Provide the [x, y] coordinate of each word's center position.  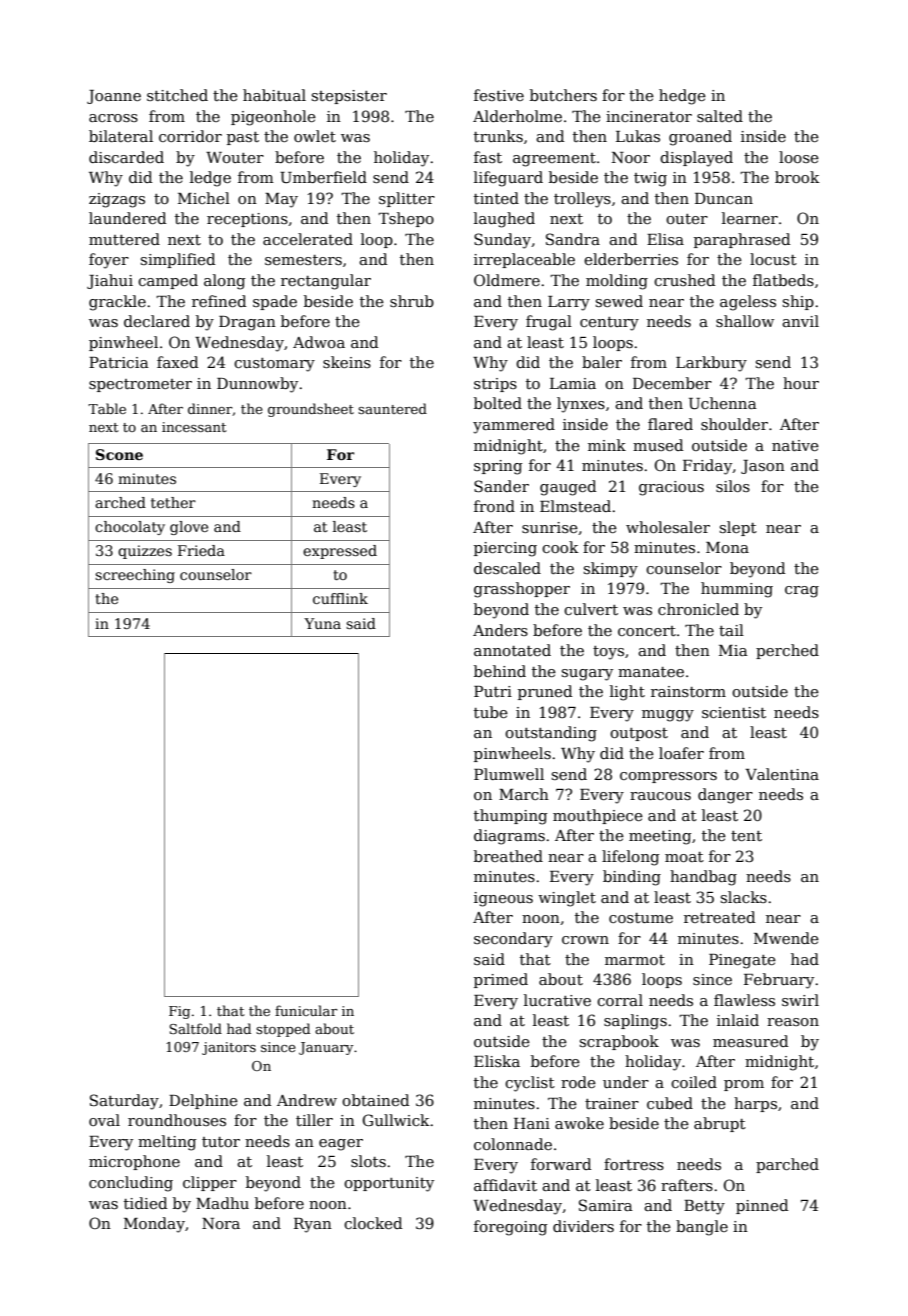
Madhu [222, 1203]
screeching [135, 576]
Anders [500, 630]
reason [793, 1022]
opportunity [389, 1184]
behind [500, 671]
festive [499, 95]
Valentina [782, 774]
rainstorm [688, 691]
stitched [177, 95]
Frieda [201, 550]
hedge [682, 97]
